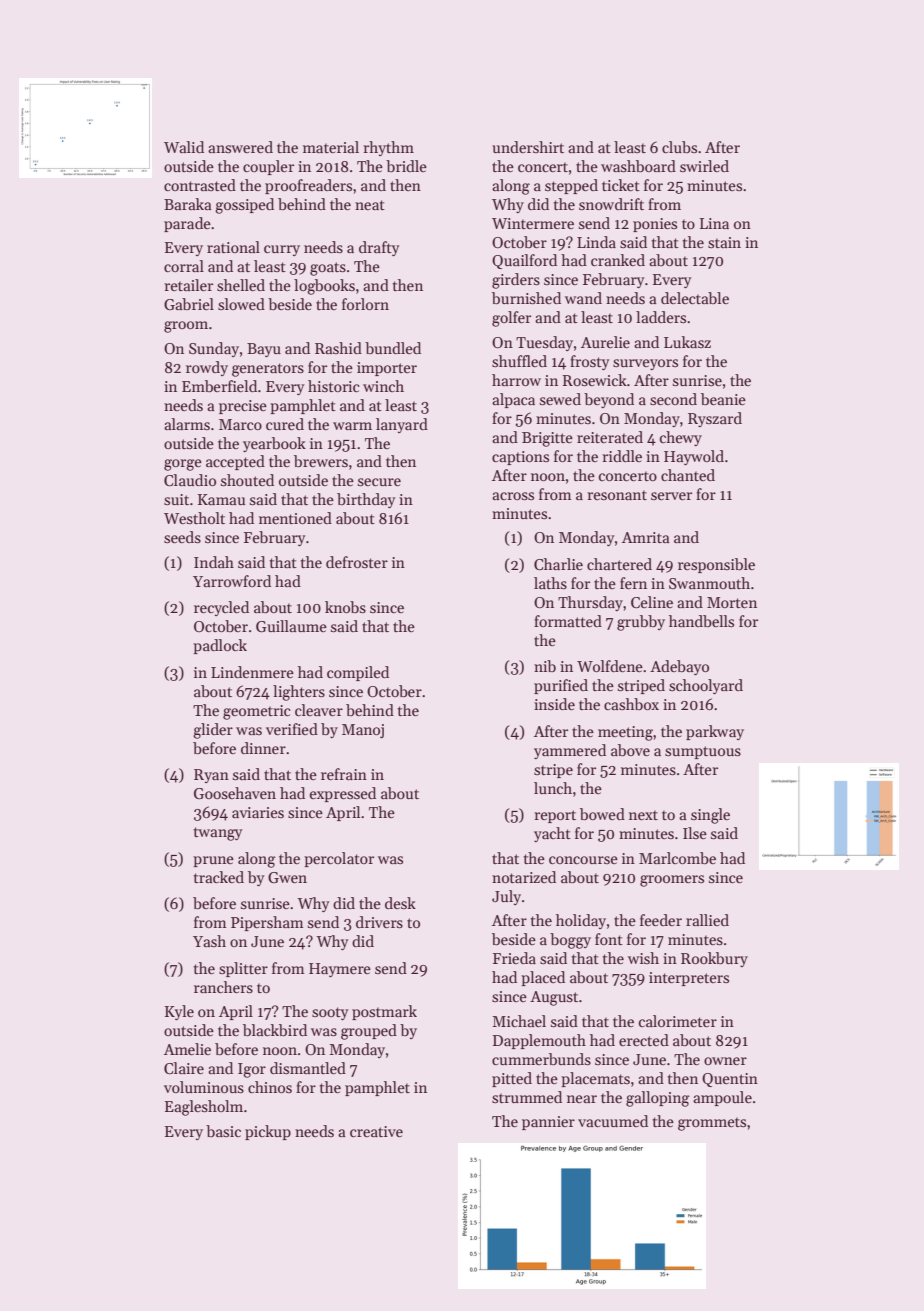 The width and height of the image is (924, 1311). What do you see at coordinates (622, 456) in the image?
I see `riddle` at bounding box center [622, 456].
